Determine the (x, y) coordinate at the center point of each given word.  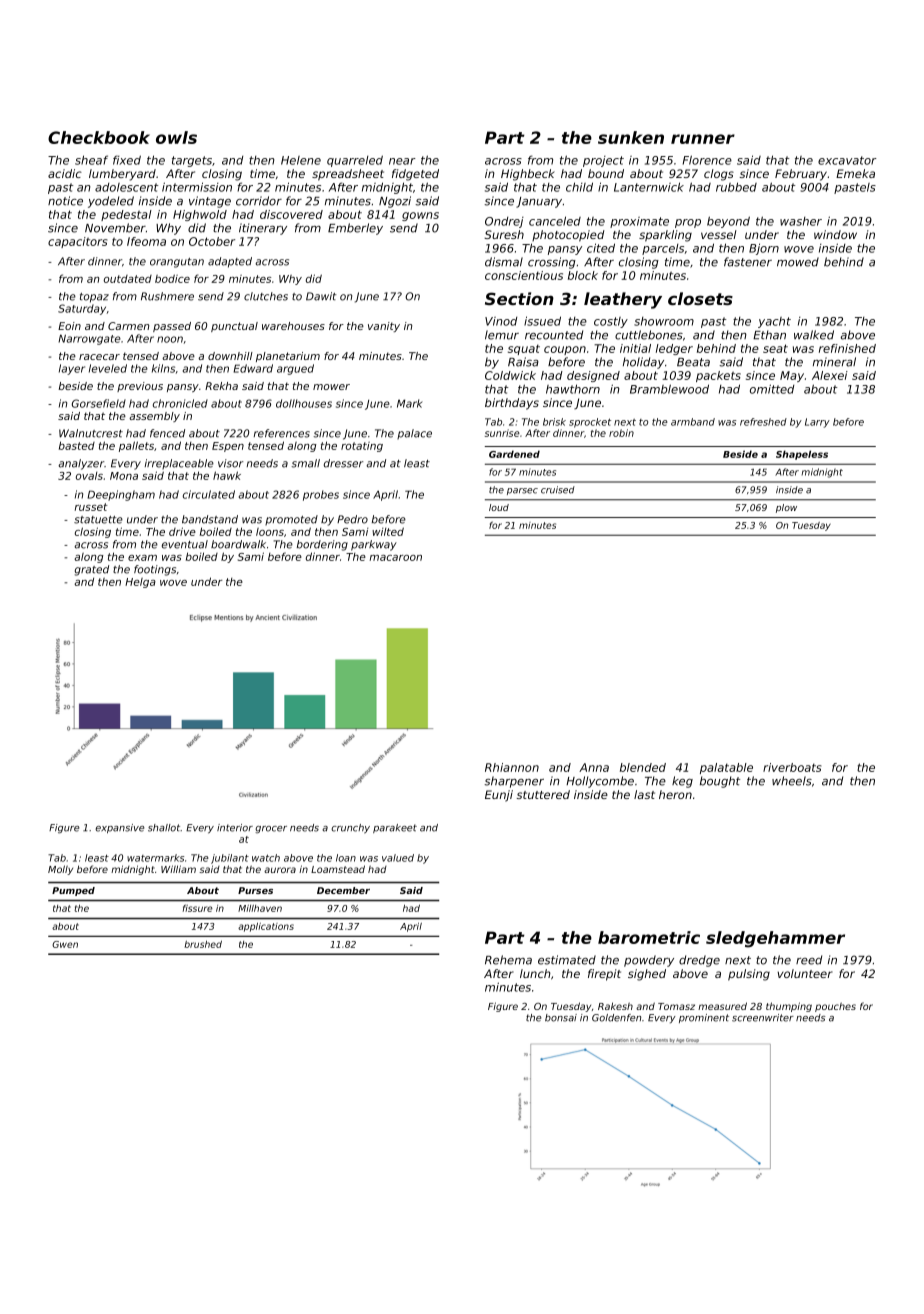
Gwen (65, 944)
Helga (140, 583)
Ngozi (395, 202)
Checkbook (99, 137)
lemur (502, 335)
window (835, 234)
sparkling (665, 236)
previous (140, 387)
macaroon (396, 558)
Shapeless (802, 455)
